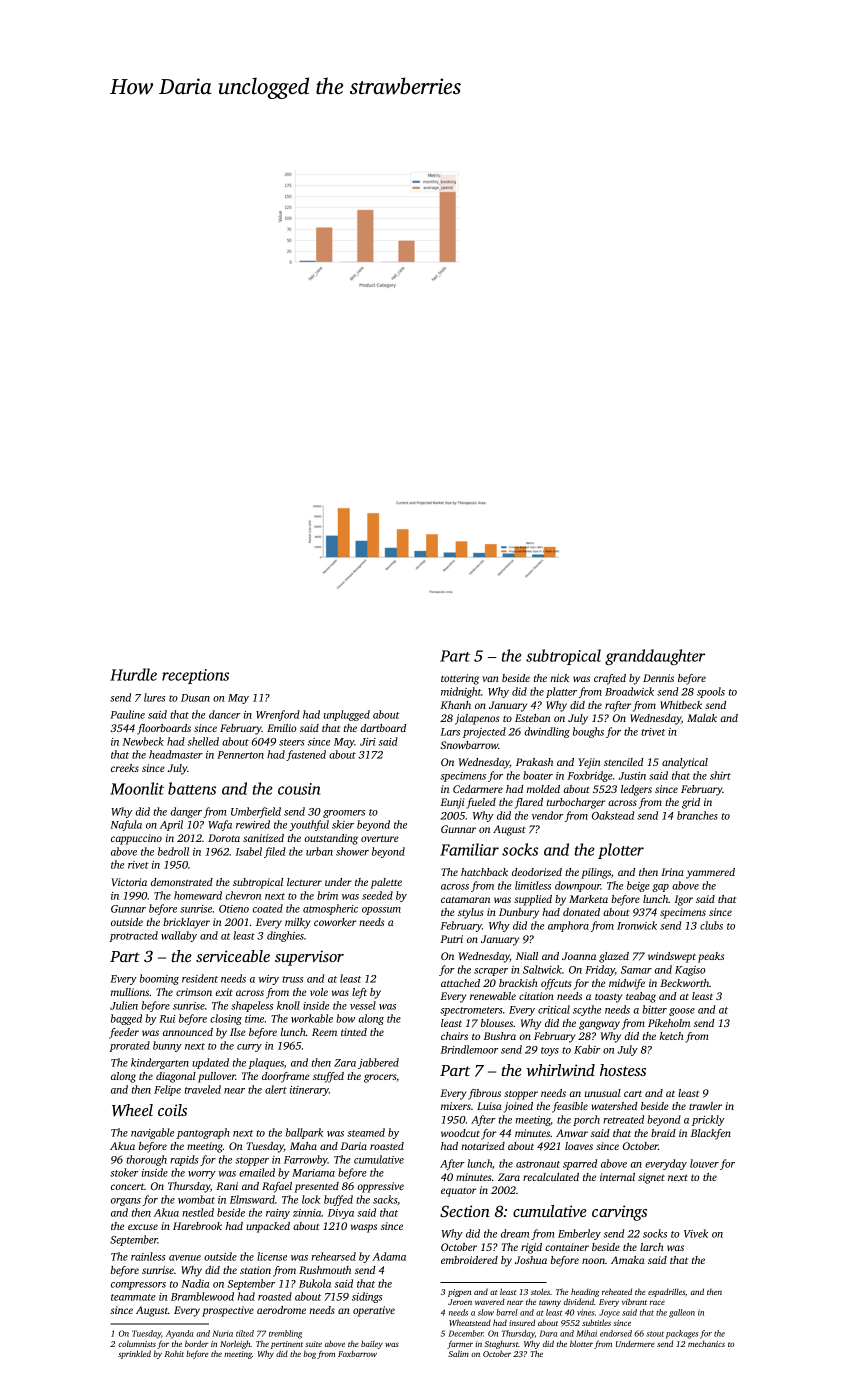  What do you see at coordinates (380, 838) in the screenshot?
I see `overture` at bounding box center [380, 838].
